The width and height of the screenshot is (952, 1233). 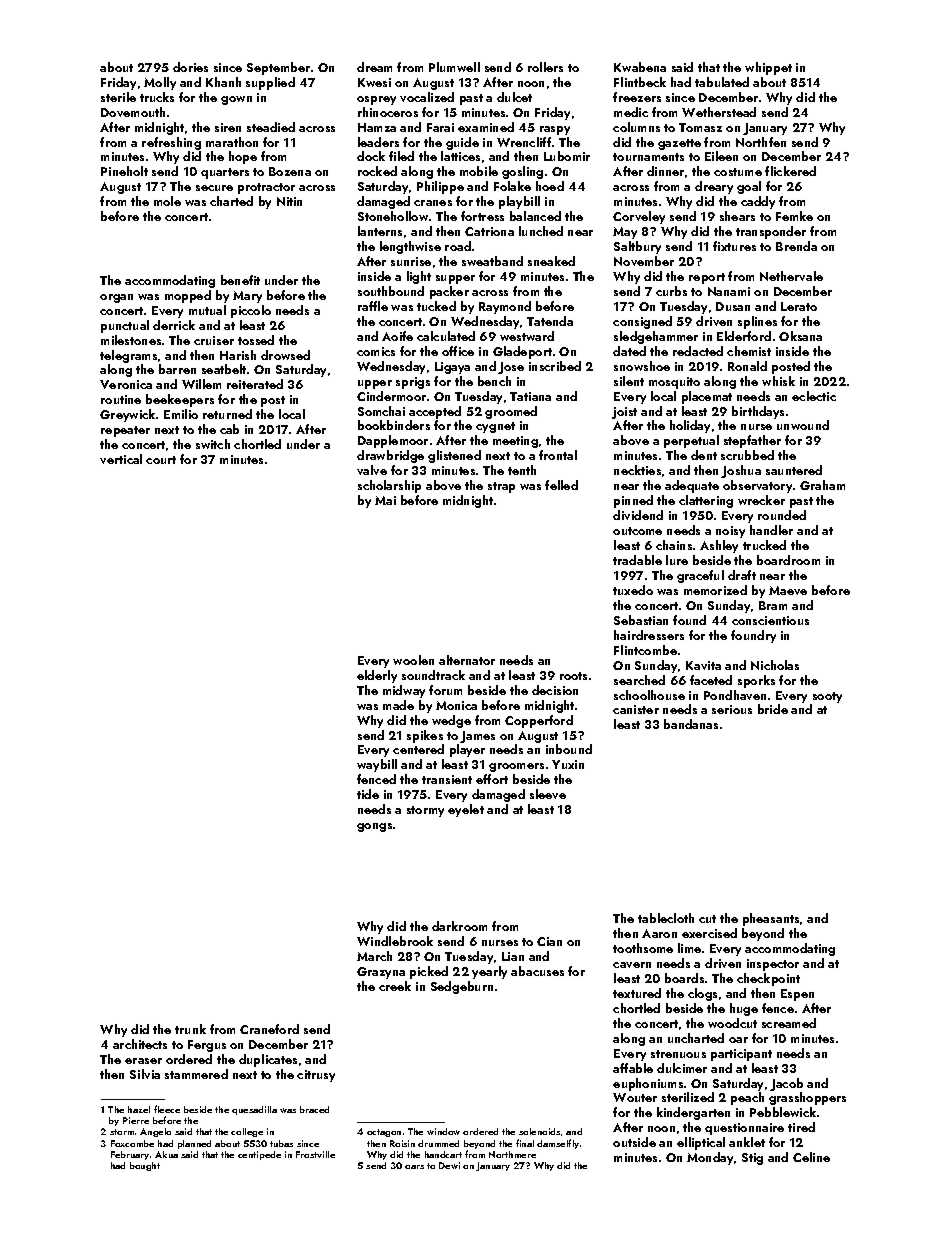 I want to click on mole, so click(x=167, y=201).
